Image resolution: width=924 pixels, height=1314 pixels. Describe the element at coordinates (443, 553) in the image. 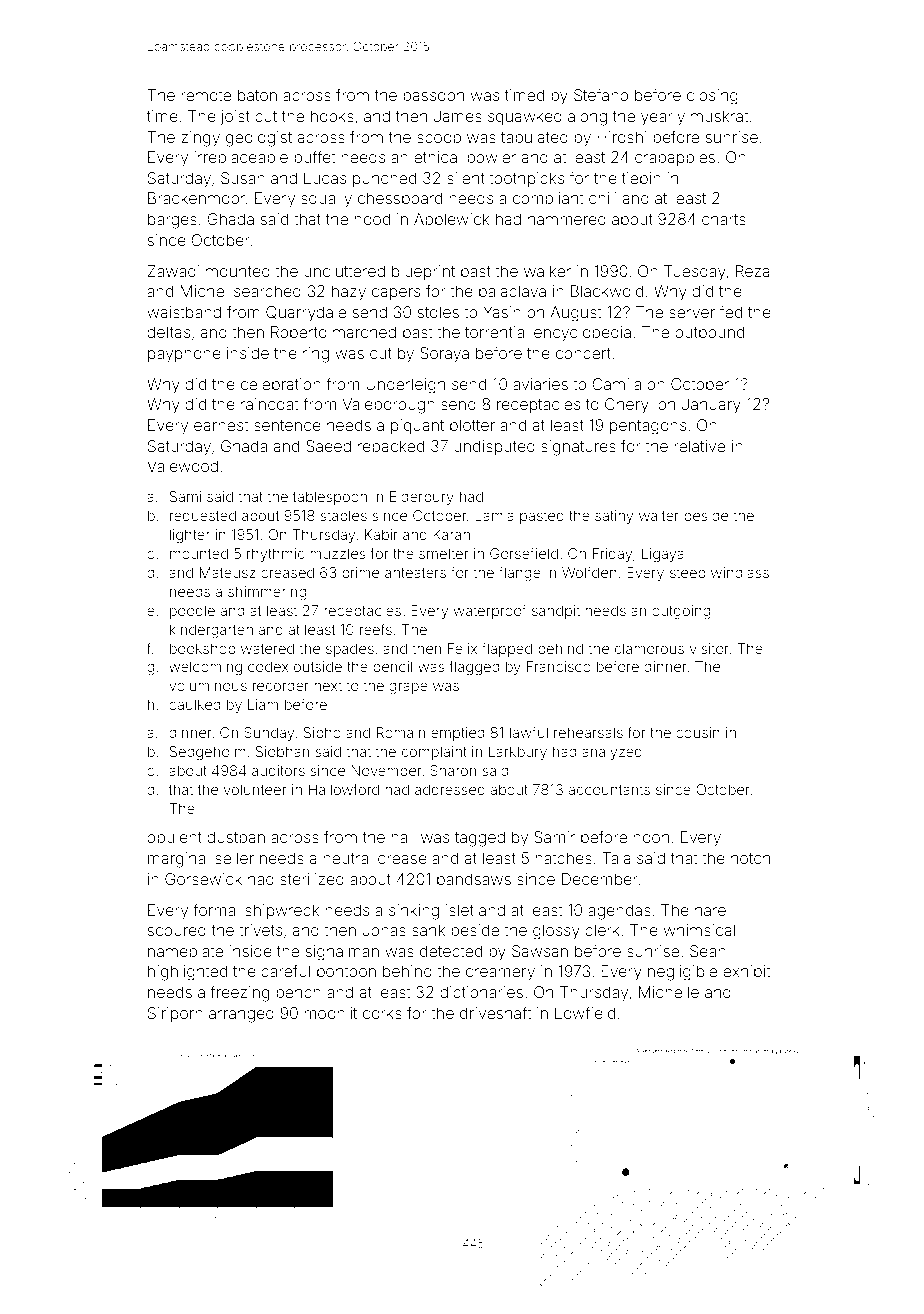

I see `smelter` at that location.
